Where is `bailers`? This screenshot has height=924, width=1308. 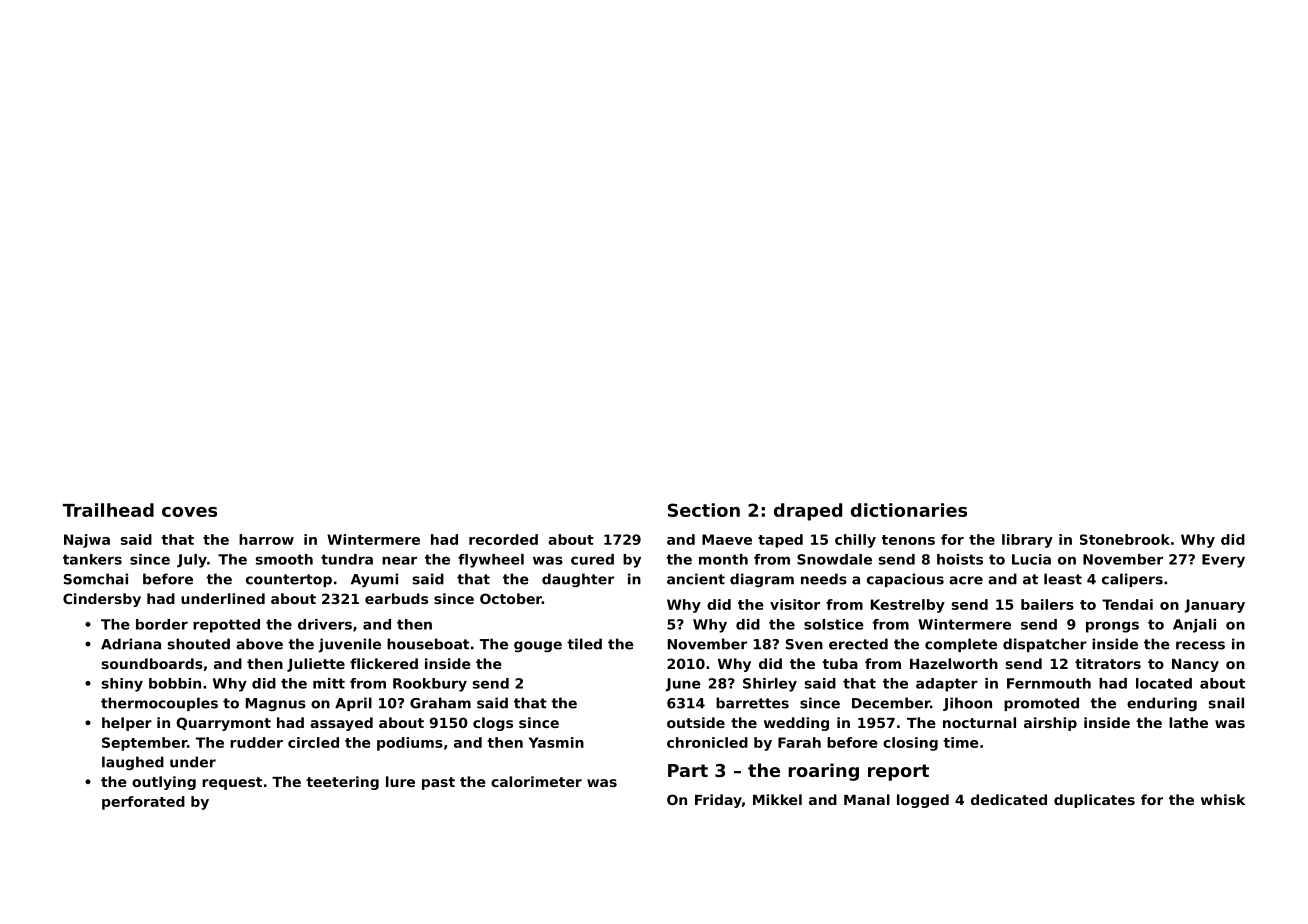 bailers is located at coordinates (1047, 604).
